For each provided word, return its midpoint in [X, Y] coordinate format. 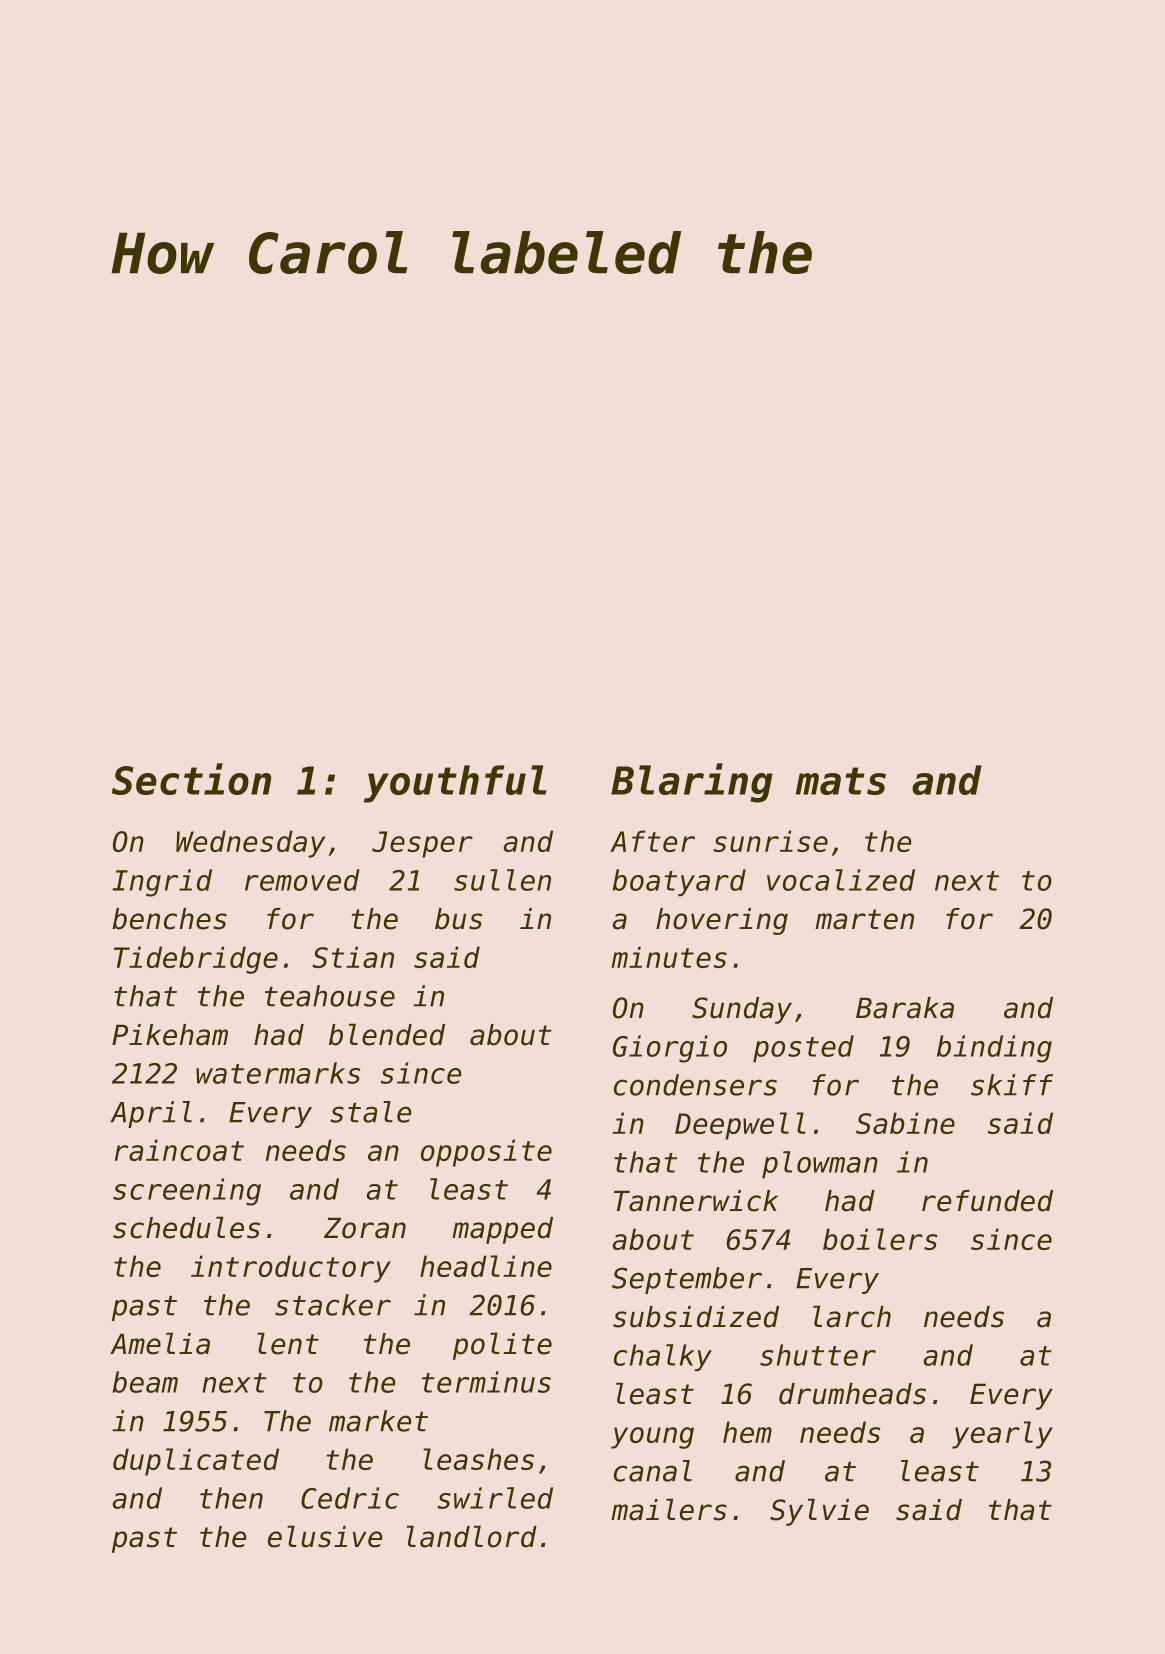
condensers [695, 1085]
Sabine [905, 1123]
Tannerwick [696, 1201]
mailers [669, 1509]
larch [852, 1316]
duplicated [196, 1462]
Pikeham [170, 1035]
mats [841, 781]
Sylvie [819, 1512]
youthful [455, 784]
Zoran [365, 1228]
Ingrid [162, 883]
